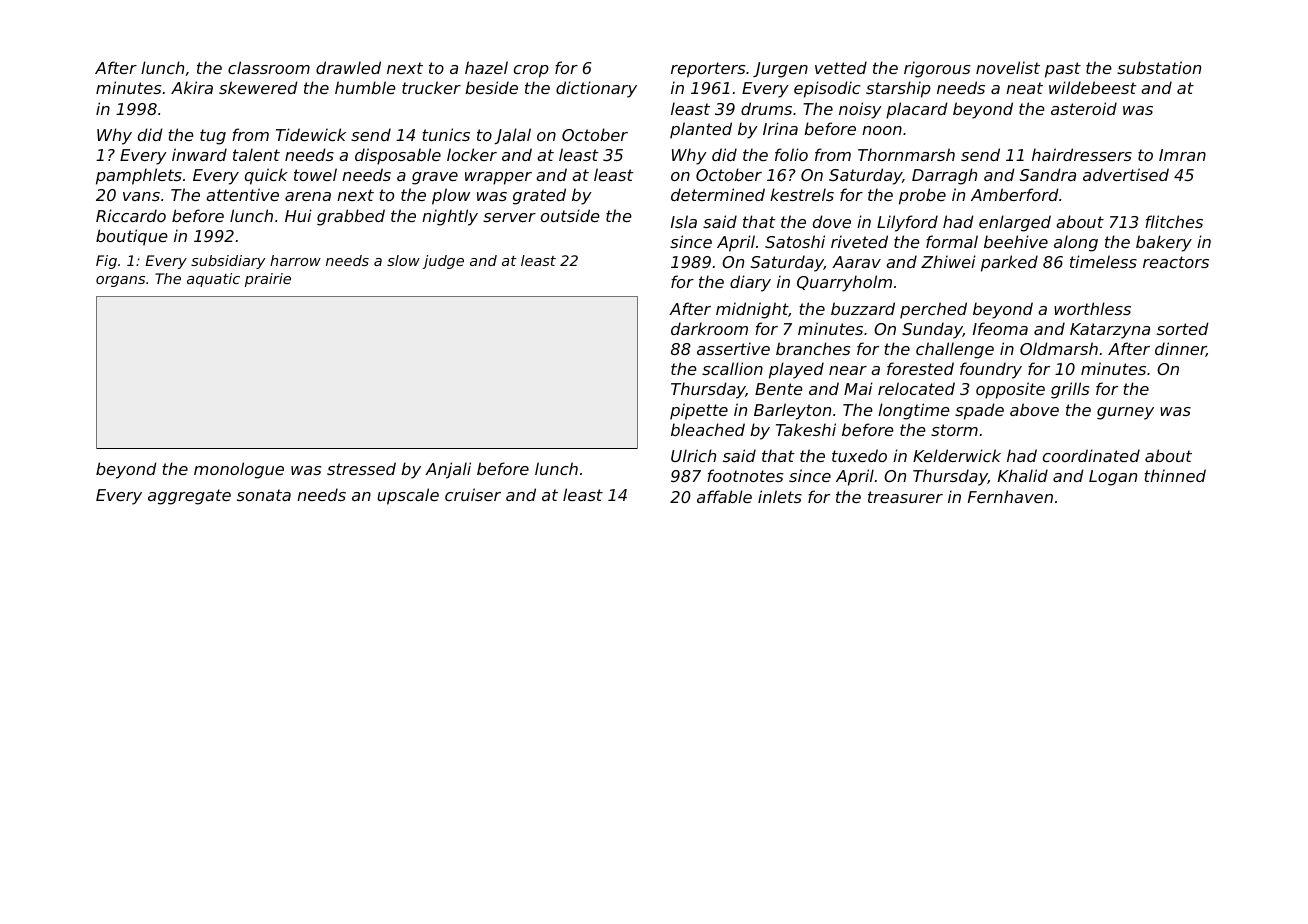 The height and width of the image is (924, 1308). Describe the element at coordinates (1008, 67) in the image. I see `novelist` at that location.
